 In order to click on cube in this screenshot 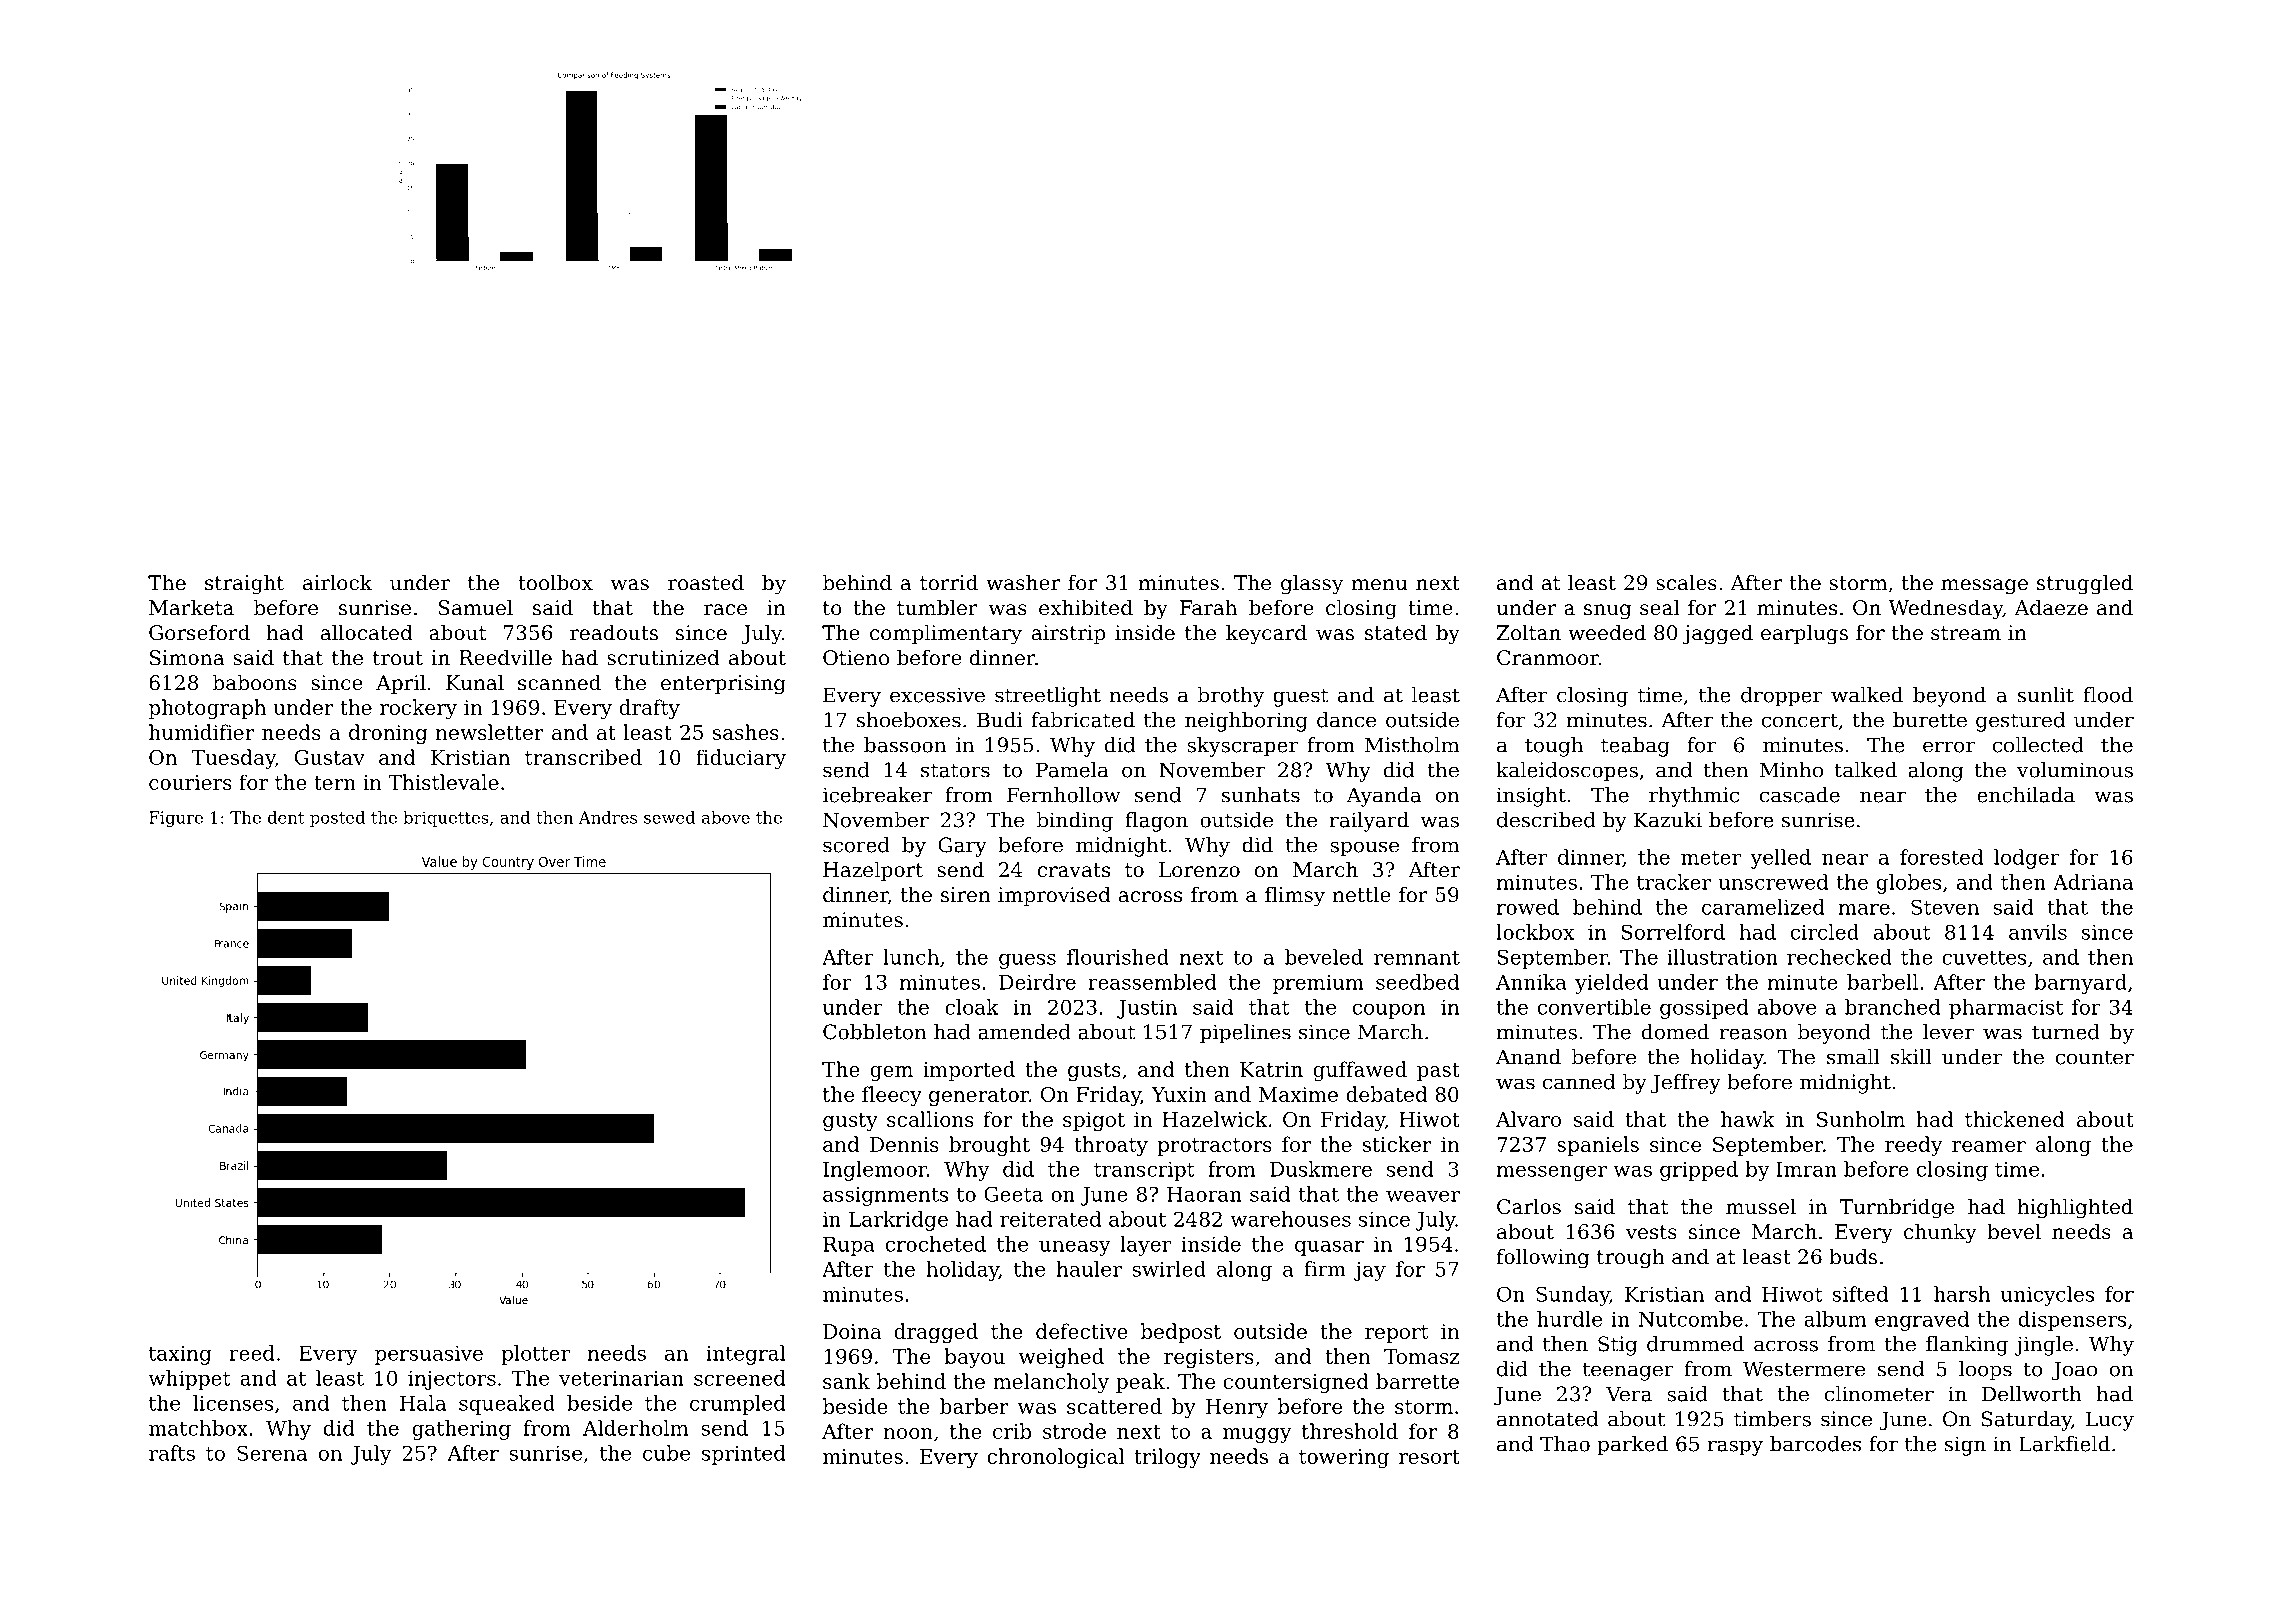, I will do `click(666, 1453)`.
